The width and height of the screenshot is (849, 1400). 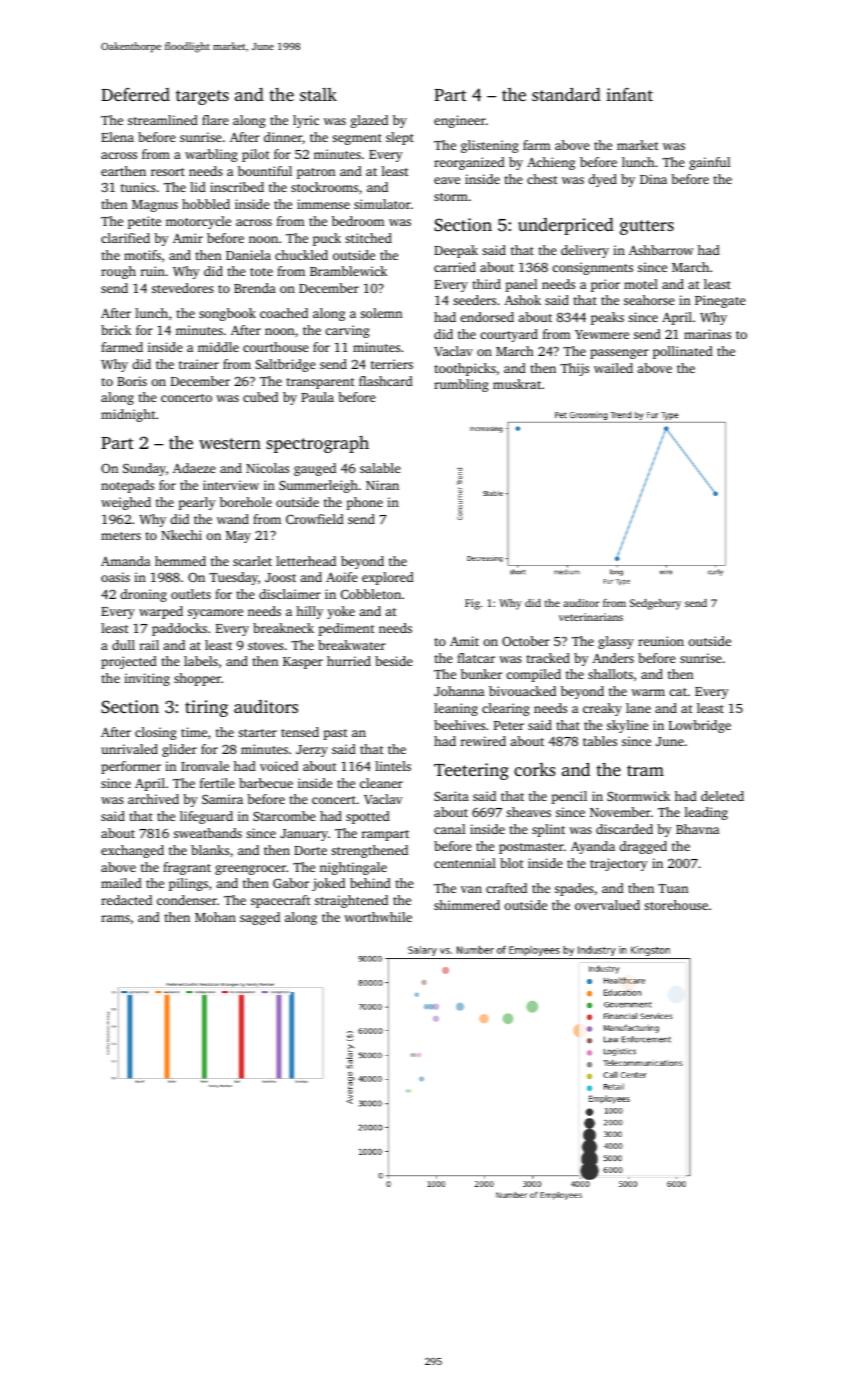 What do you see at coordinates (318, 94) in the screenshot?
I see `stalk` at bounding box center [318, 94].
